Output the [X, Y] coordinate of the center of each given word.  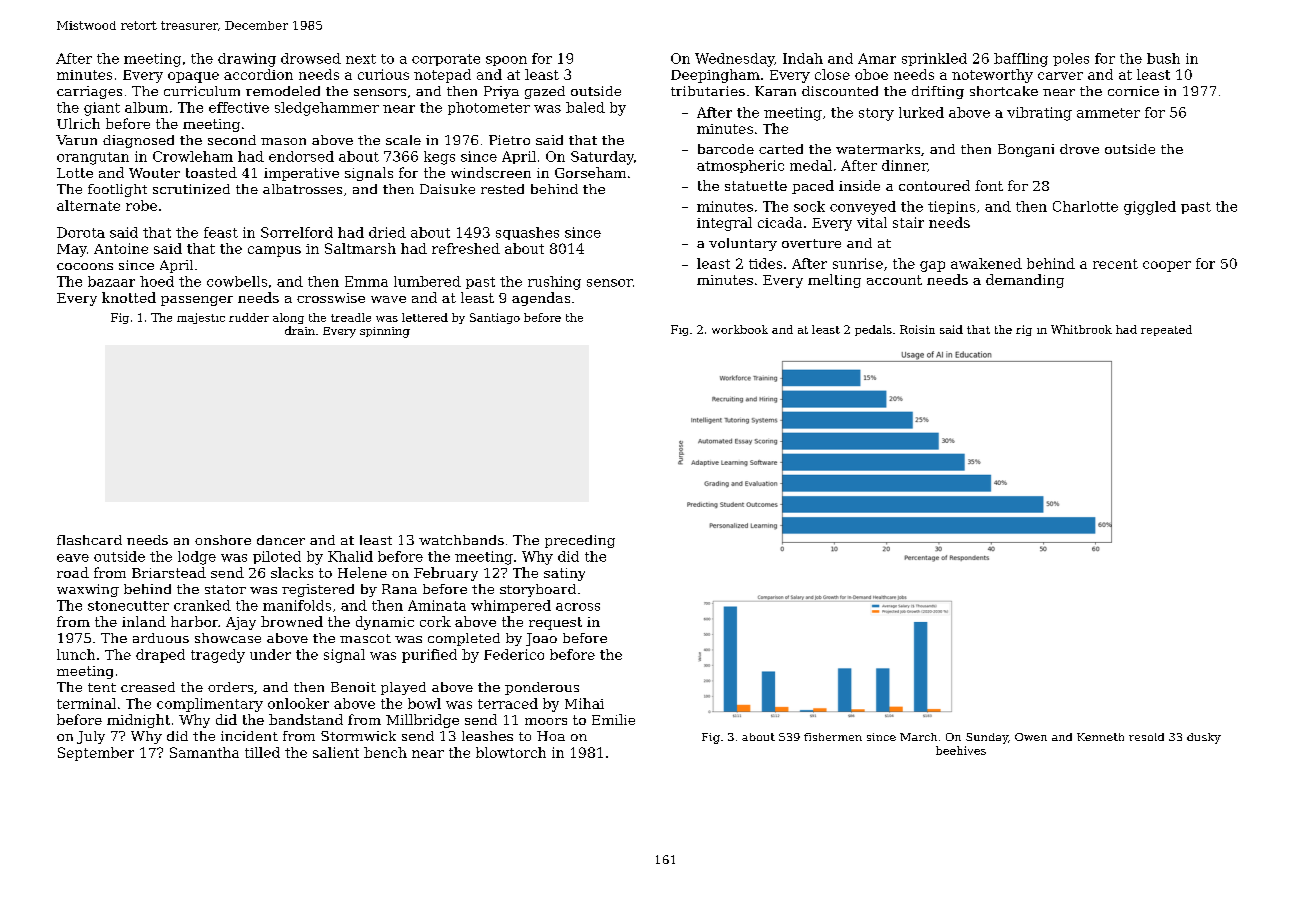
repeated [1166, 330]
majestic [201, 318]
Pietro [509, 140]
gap [932, 266]
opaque [193, 77]
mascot [365, 638]
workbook [740, 329]
